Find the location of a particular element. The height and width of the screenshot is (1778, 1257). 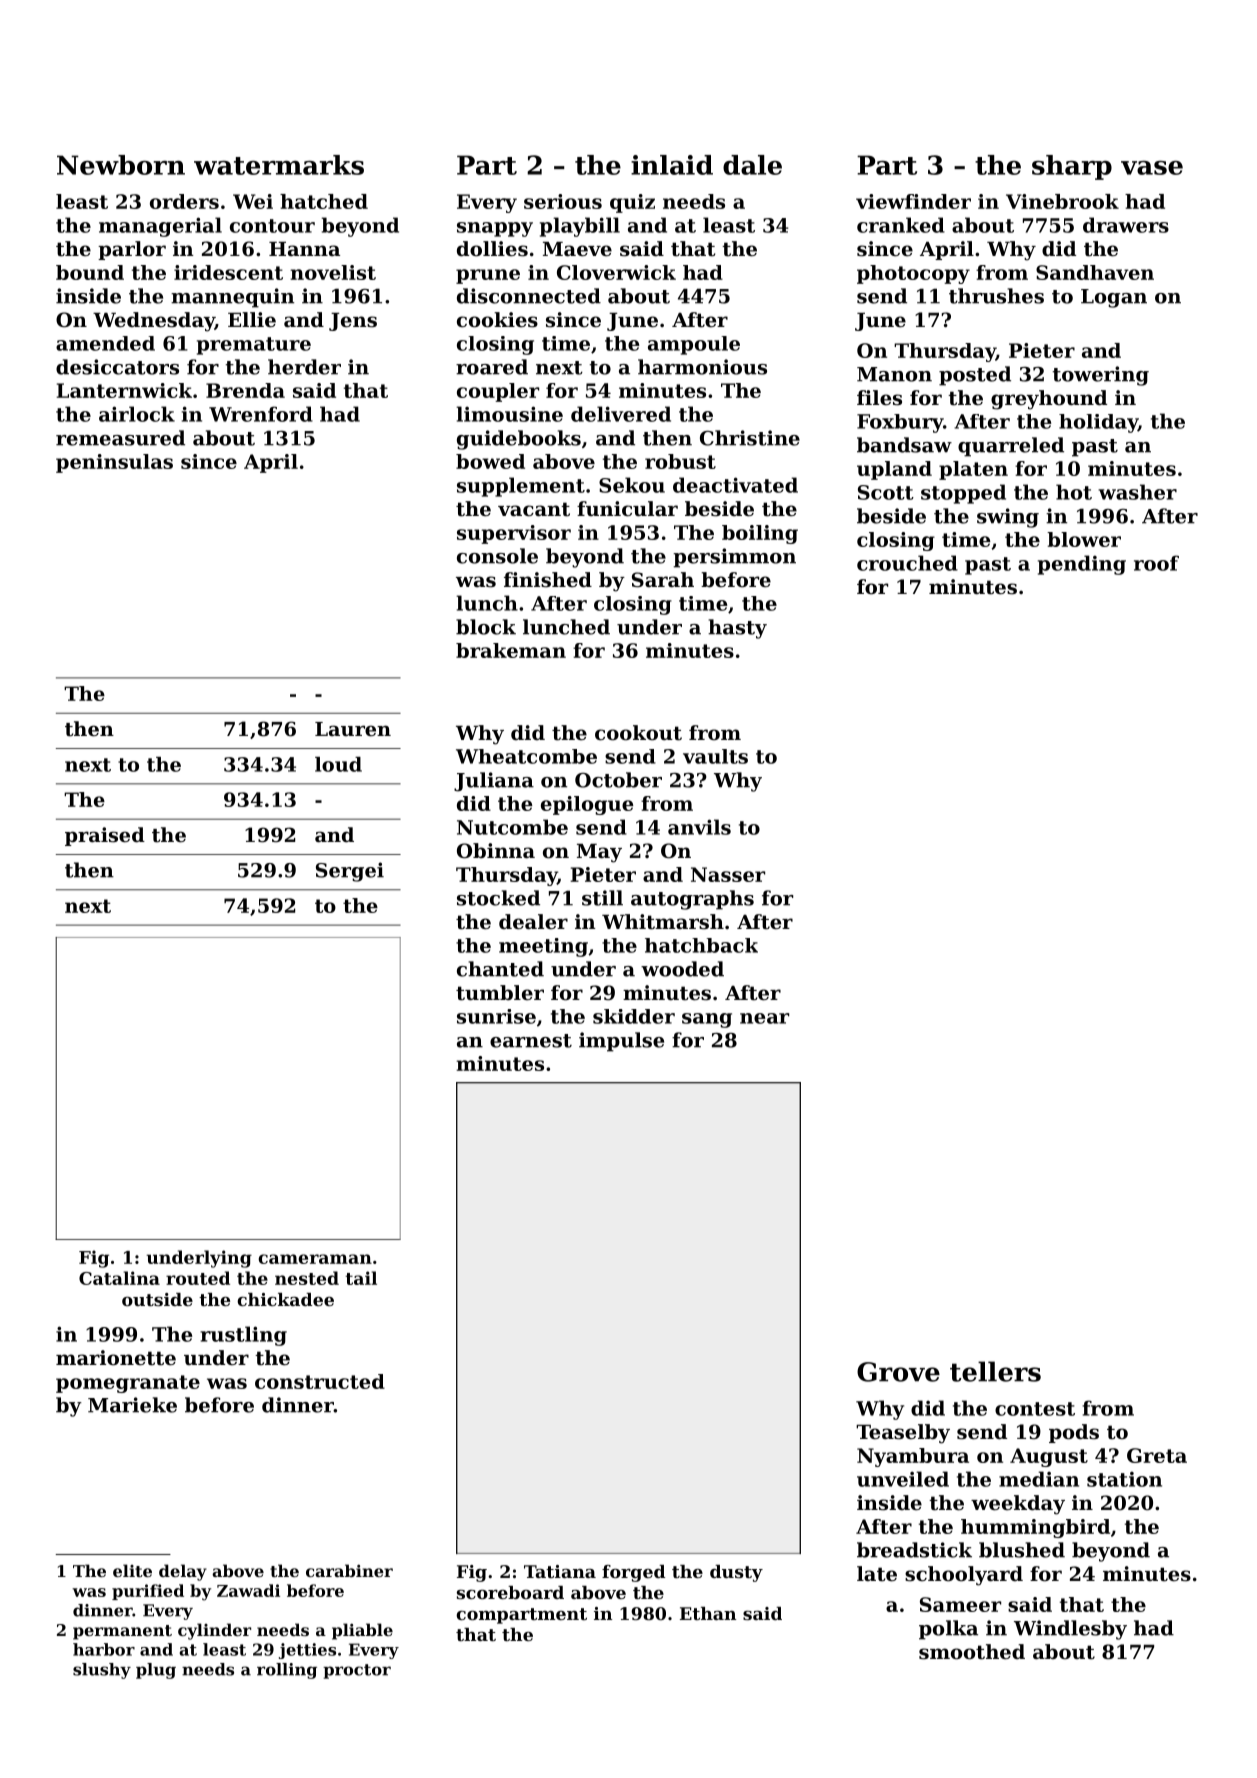

carabiner is located at coordinates (349, 1570).
